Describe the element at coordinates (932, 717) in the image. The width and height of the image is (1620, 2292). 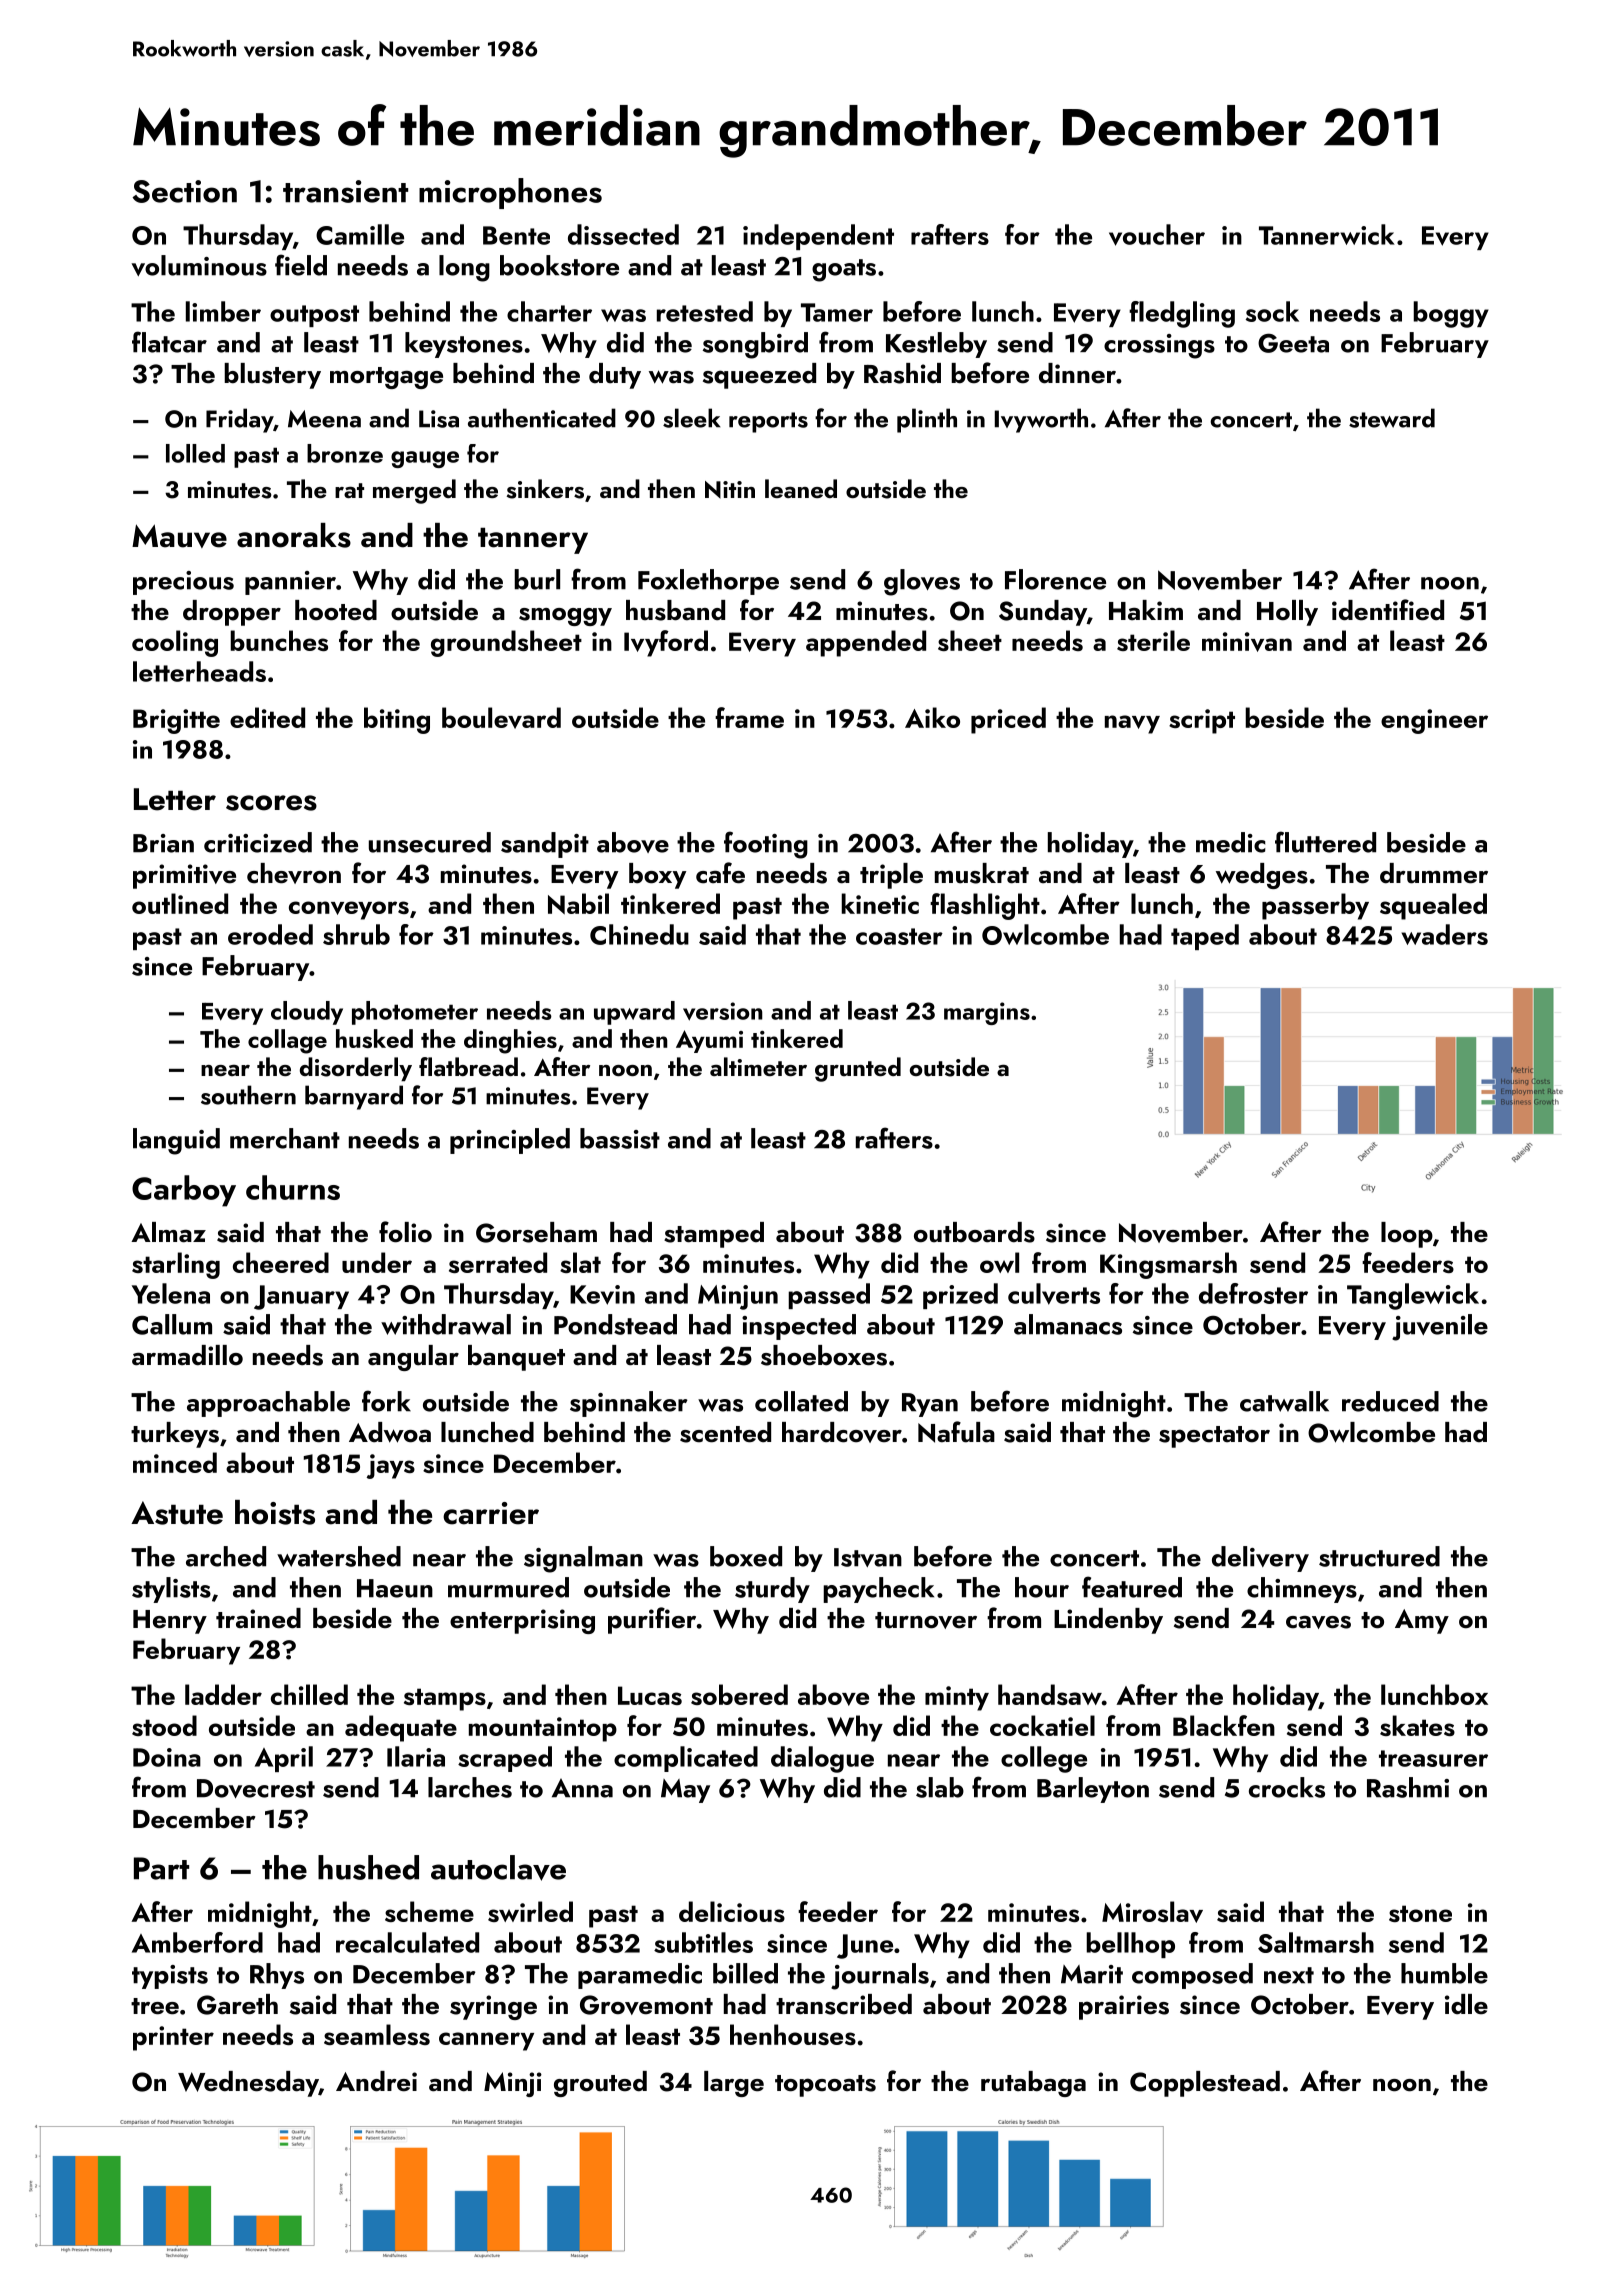
I see `Aiko` at that location.
